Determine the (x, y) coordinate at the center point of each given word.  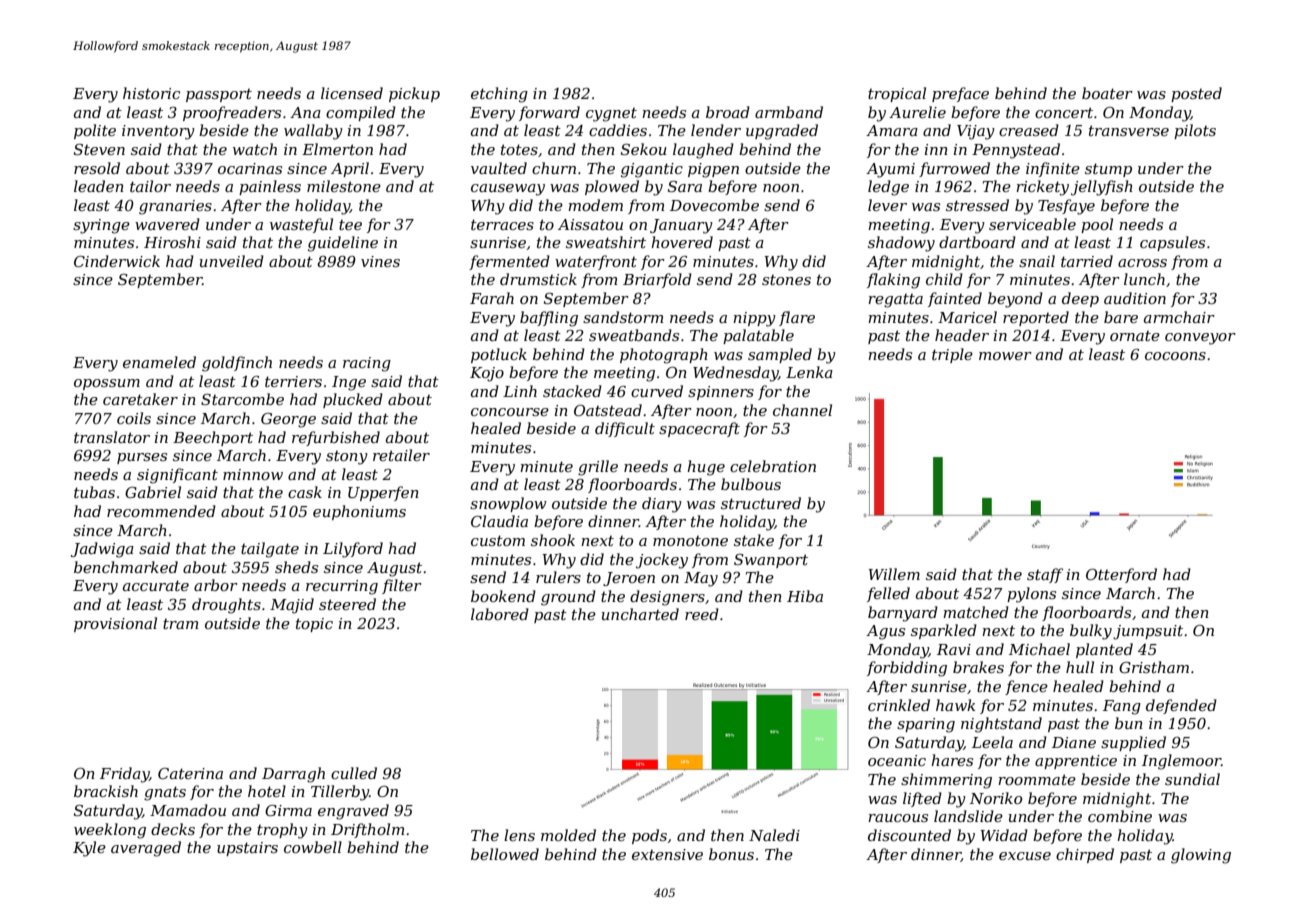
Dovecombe (714, 205)
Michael (1039, 649)
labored (500, 614)
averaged (146, 849)
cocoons (1175, 356)
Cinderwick (117, 261)
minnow (253, 474)
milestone (344, 186)
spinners (721, 393)
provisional (115, 624)
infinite (1053, 169)
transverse (1129, 130)
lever (887, 205)
